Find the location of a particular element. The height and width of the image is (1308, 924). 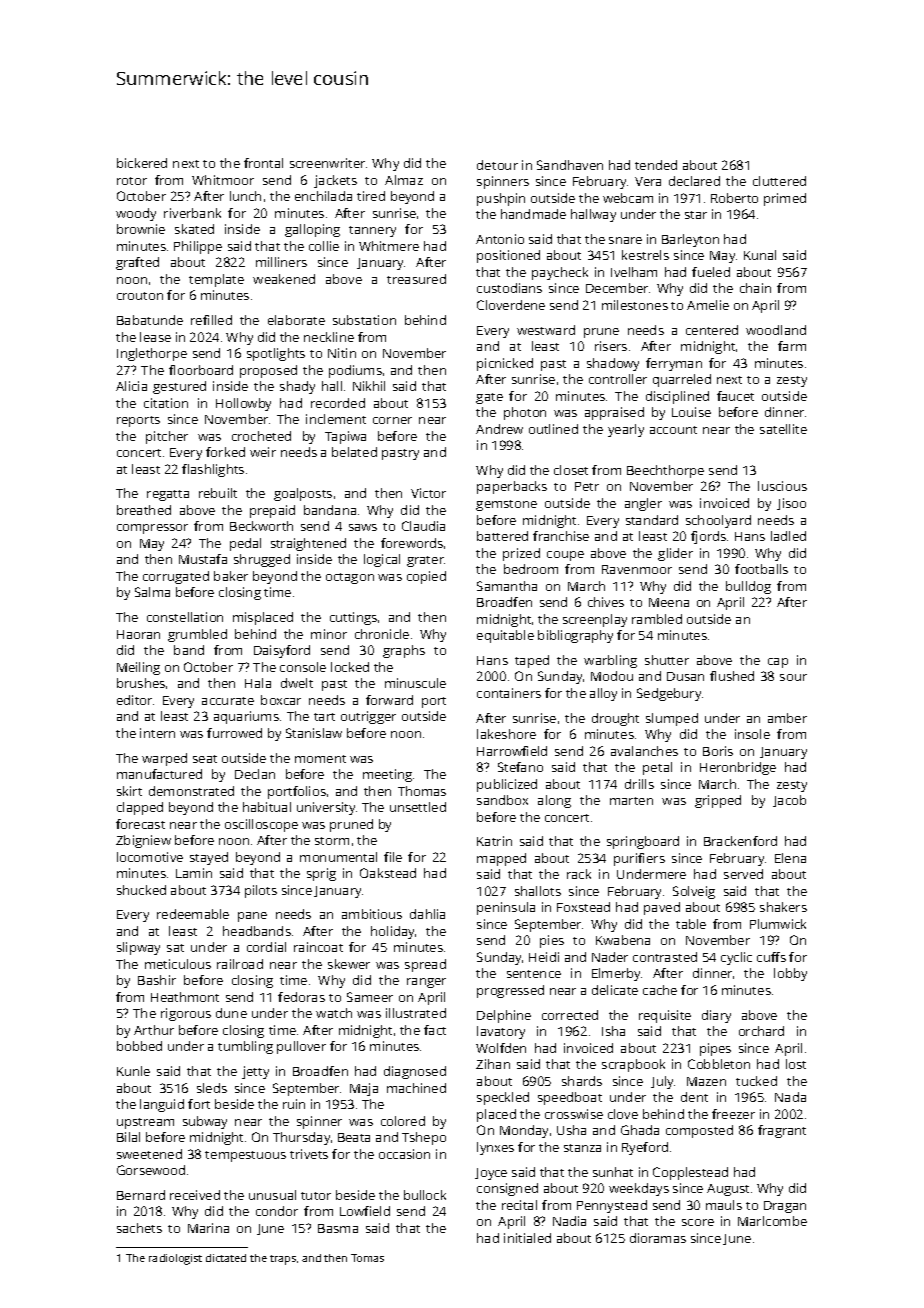

habitual is located at coordinates (267, 807).
